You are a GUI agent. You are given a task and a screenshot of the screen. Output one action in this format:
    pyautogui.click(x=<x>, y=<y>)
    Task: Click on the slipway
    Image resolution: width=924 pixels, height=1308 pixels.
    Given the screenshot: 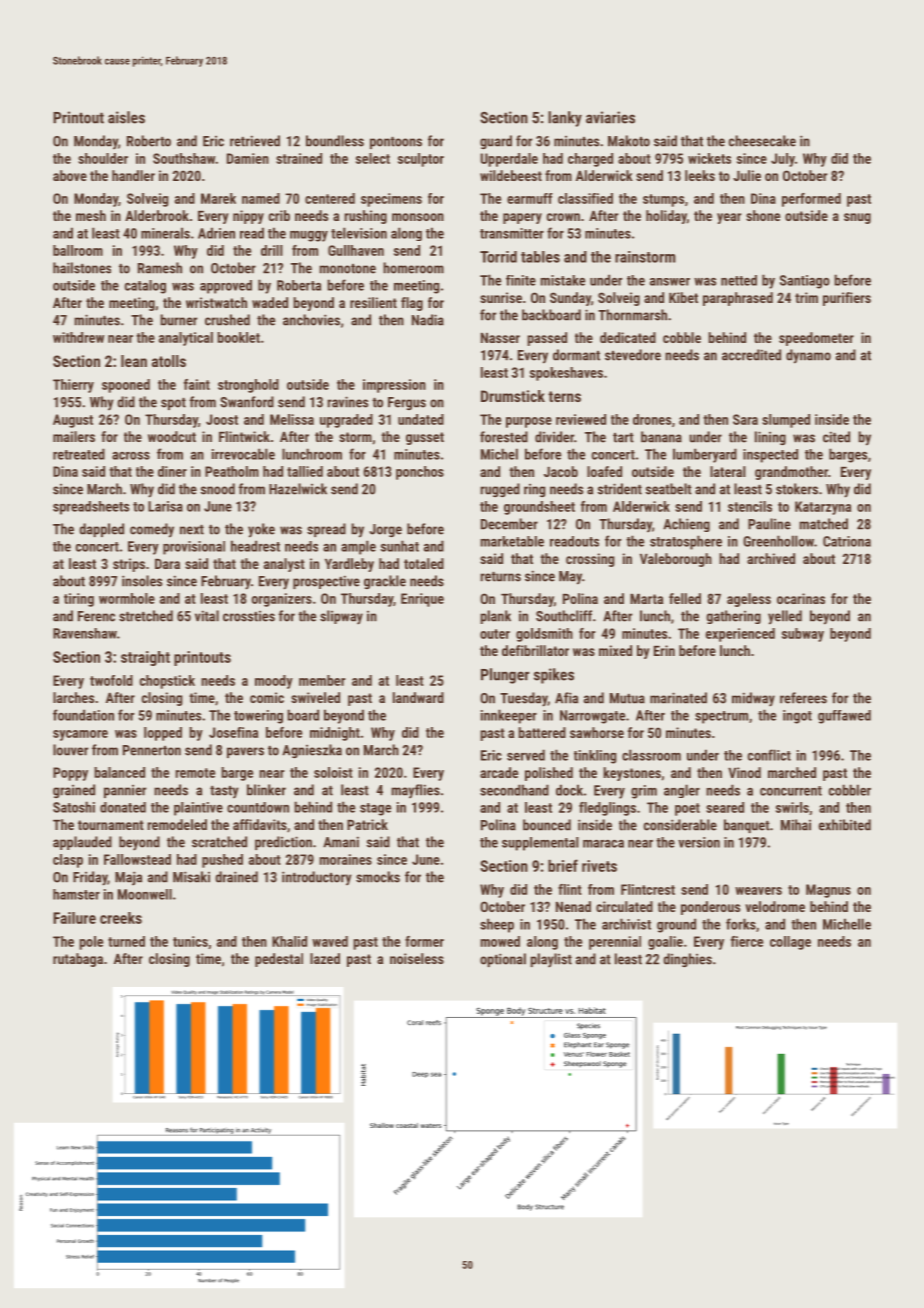 What is the action you would take?
    pyautogui.click(x=341, y=617)
